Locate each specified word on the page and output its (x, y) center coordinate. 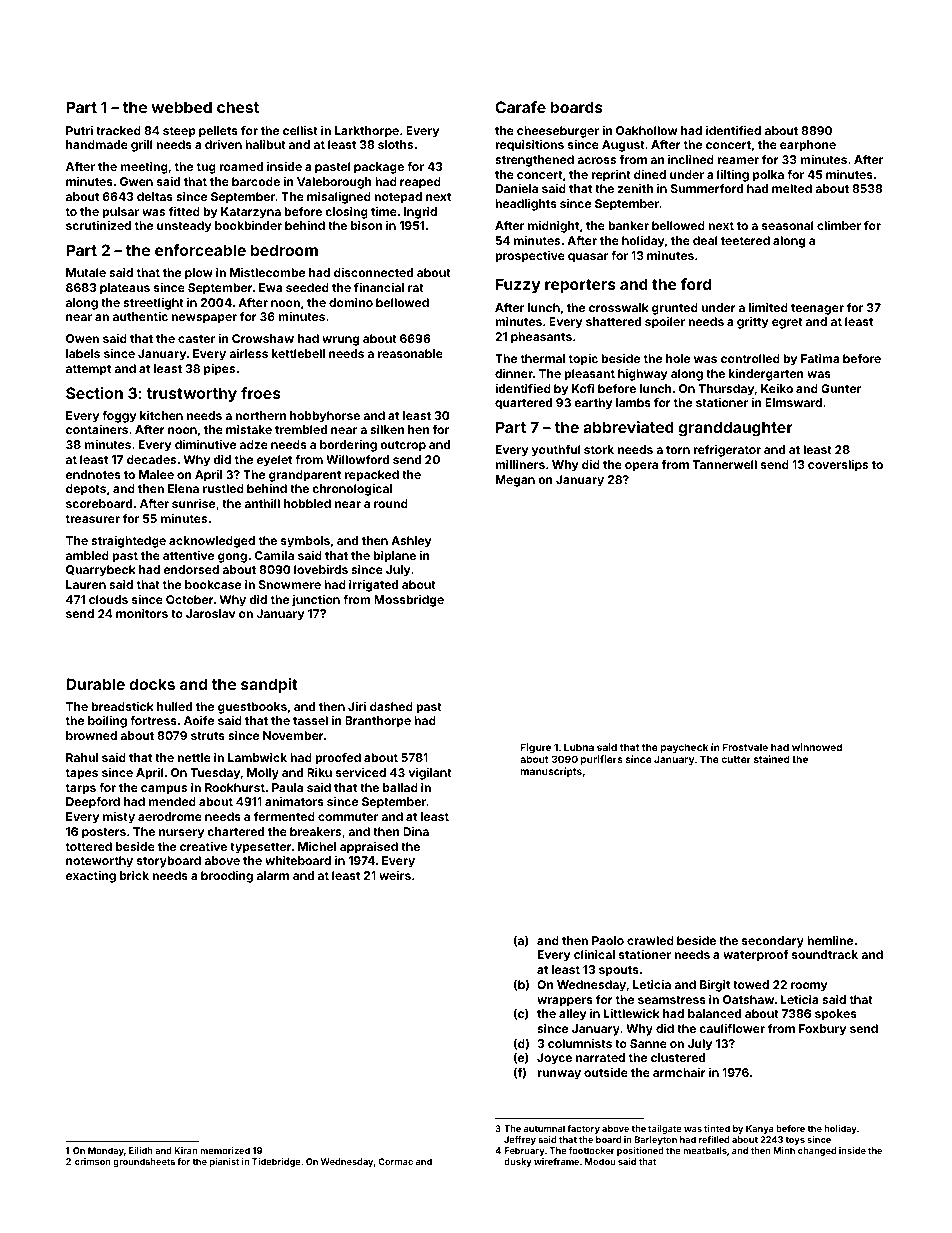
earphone (808, 146)
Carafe (520, 107)
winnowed (817, 747)
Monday (106, 1151)
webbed (182, 107)
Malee (156, 474)
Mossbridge (409, 601)
